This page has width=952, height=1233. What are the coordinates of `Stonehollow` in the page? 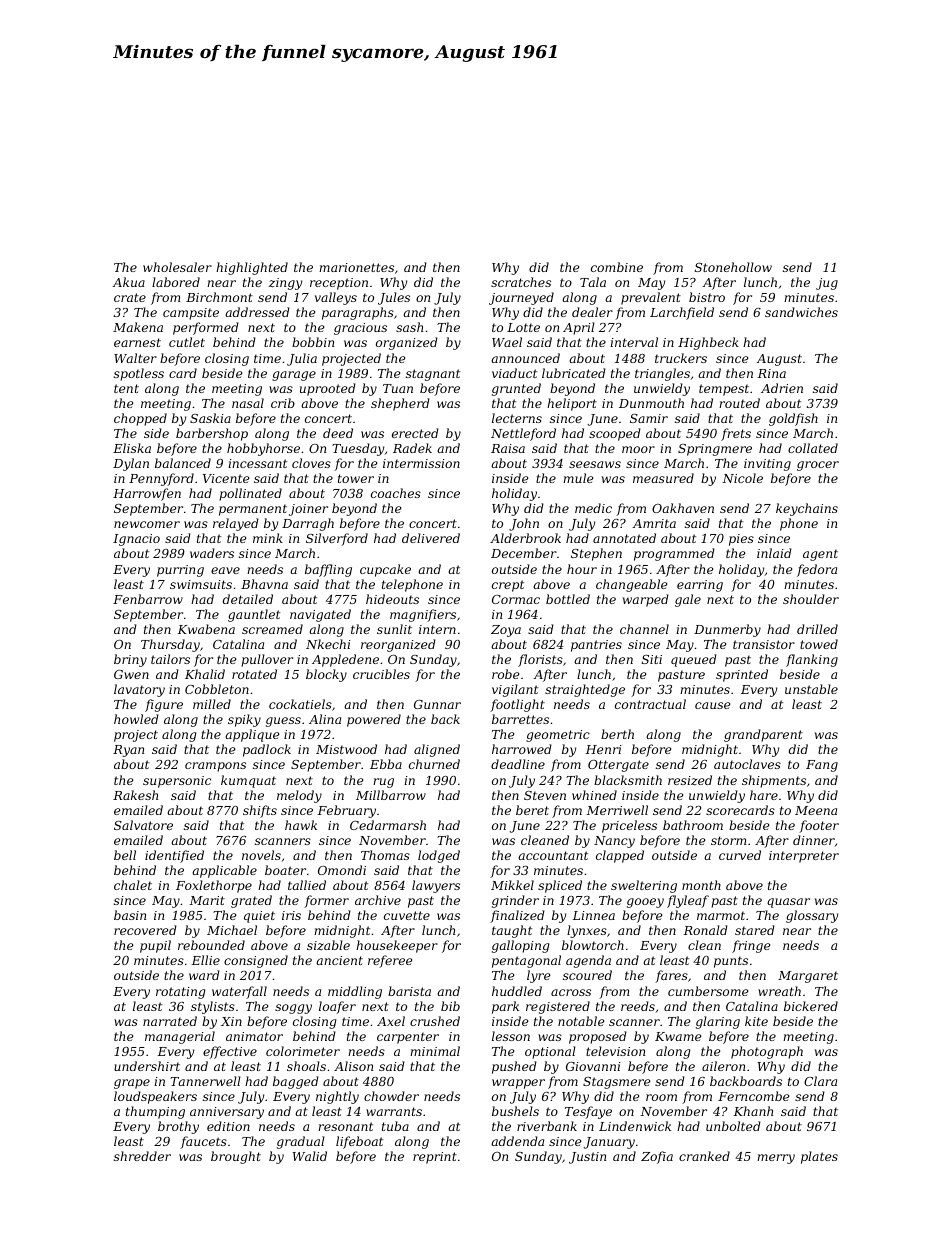 It's located at (733, 267).
